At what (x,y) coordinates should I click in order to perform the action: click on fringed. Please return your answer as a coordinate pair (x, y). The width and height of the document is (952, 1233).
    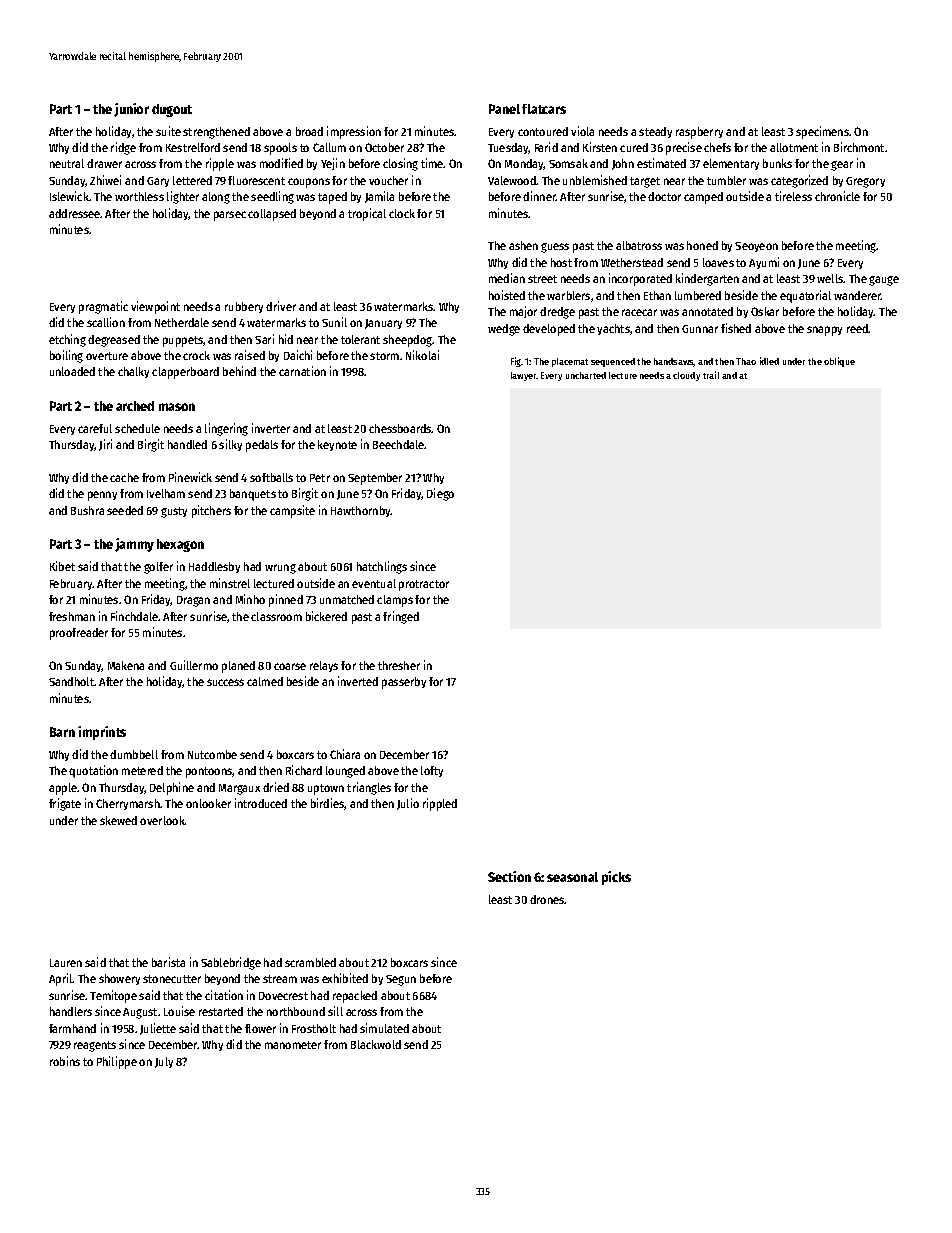
    Looking at the image, I should click on (401, 617).
